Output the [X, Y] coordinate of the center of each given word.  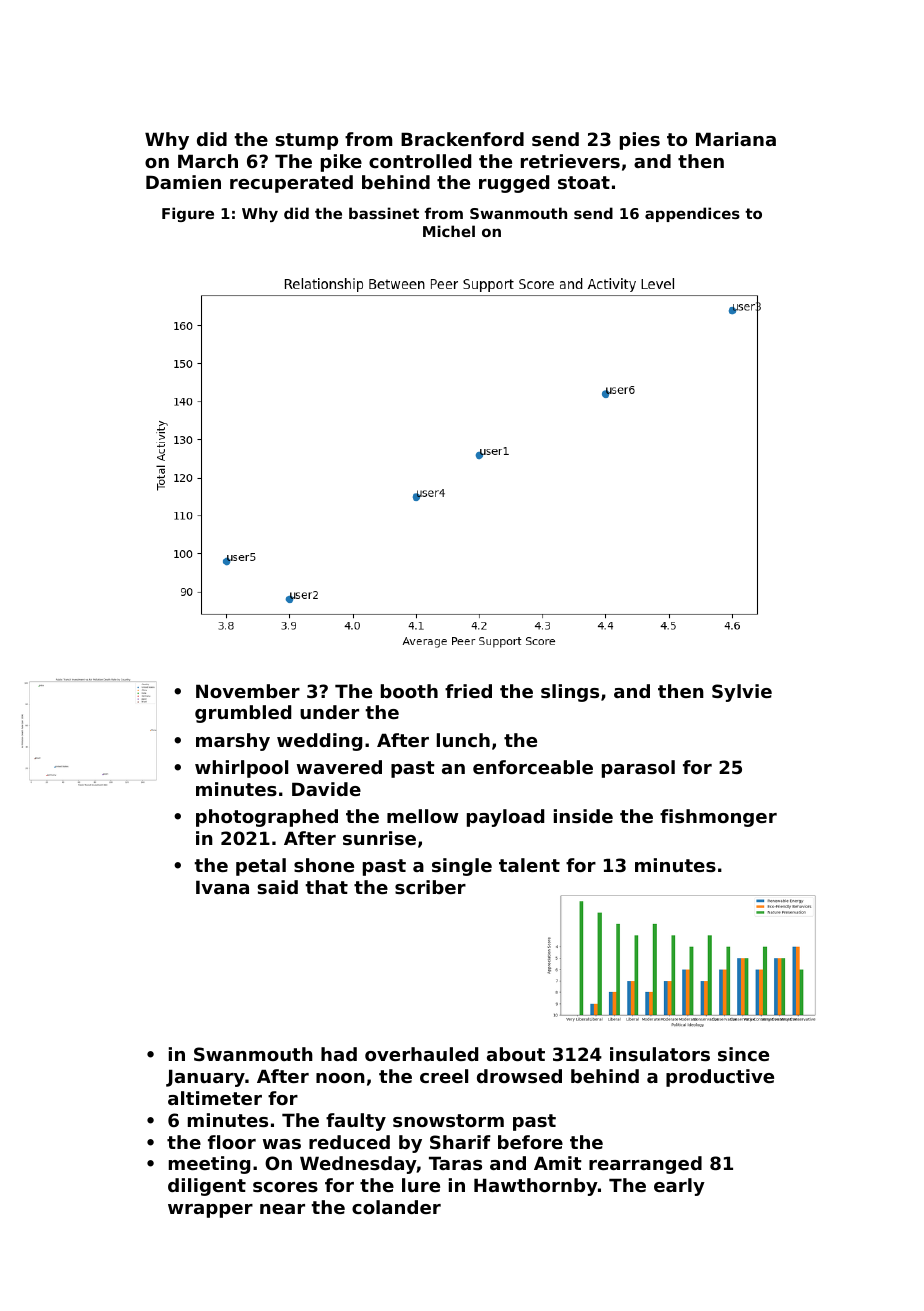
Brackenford [462, 139]
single [462, 867]
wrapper [210, 1211]
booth [409, 691]
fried [468, 691]
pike [341, 163]
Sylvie [742, 693]
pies [640, 141]
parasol [638, 769]
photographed [267, 818]
